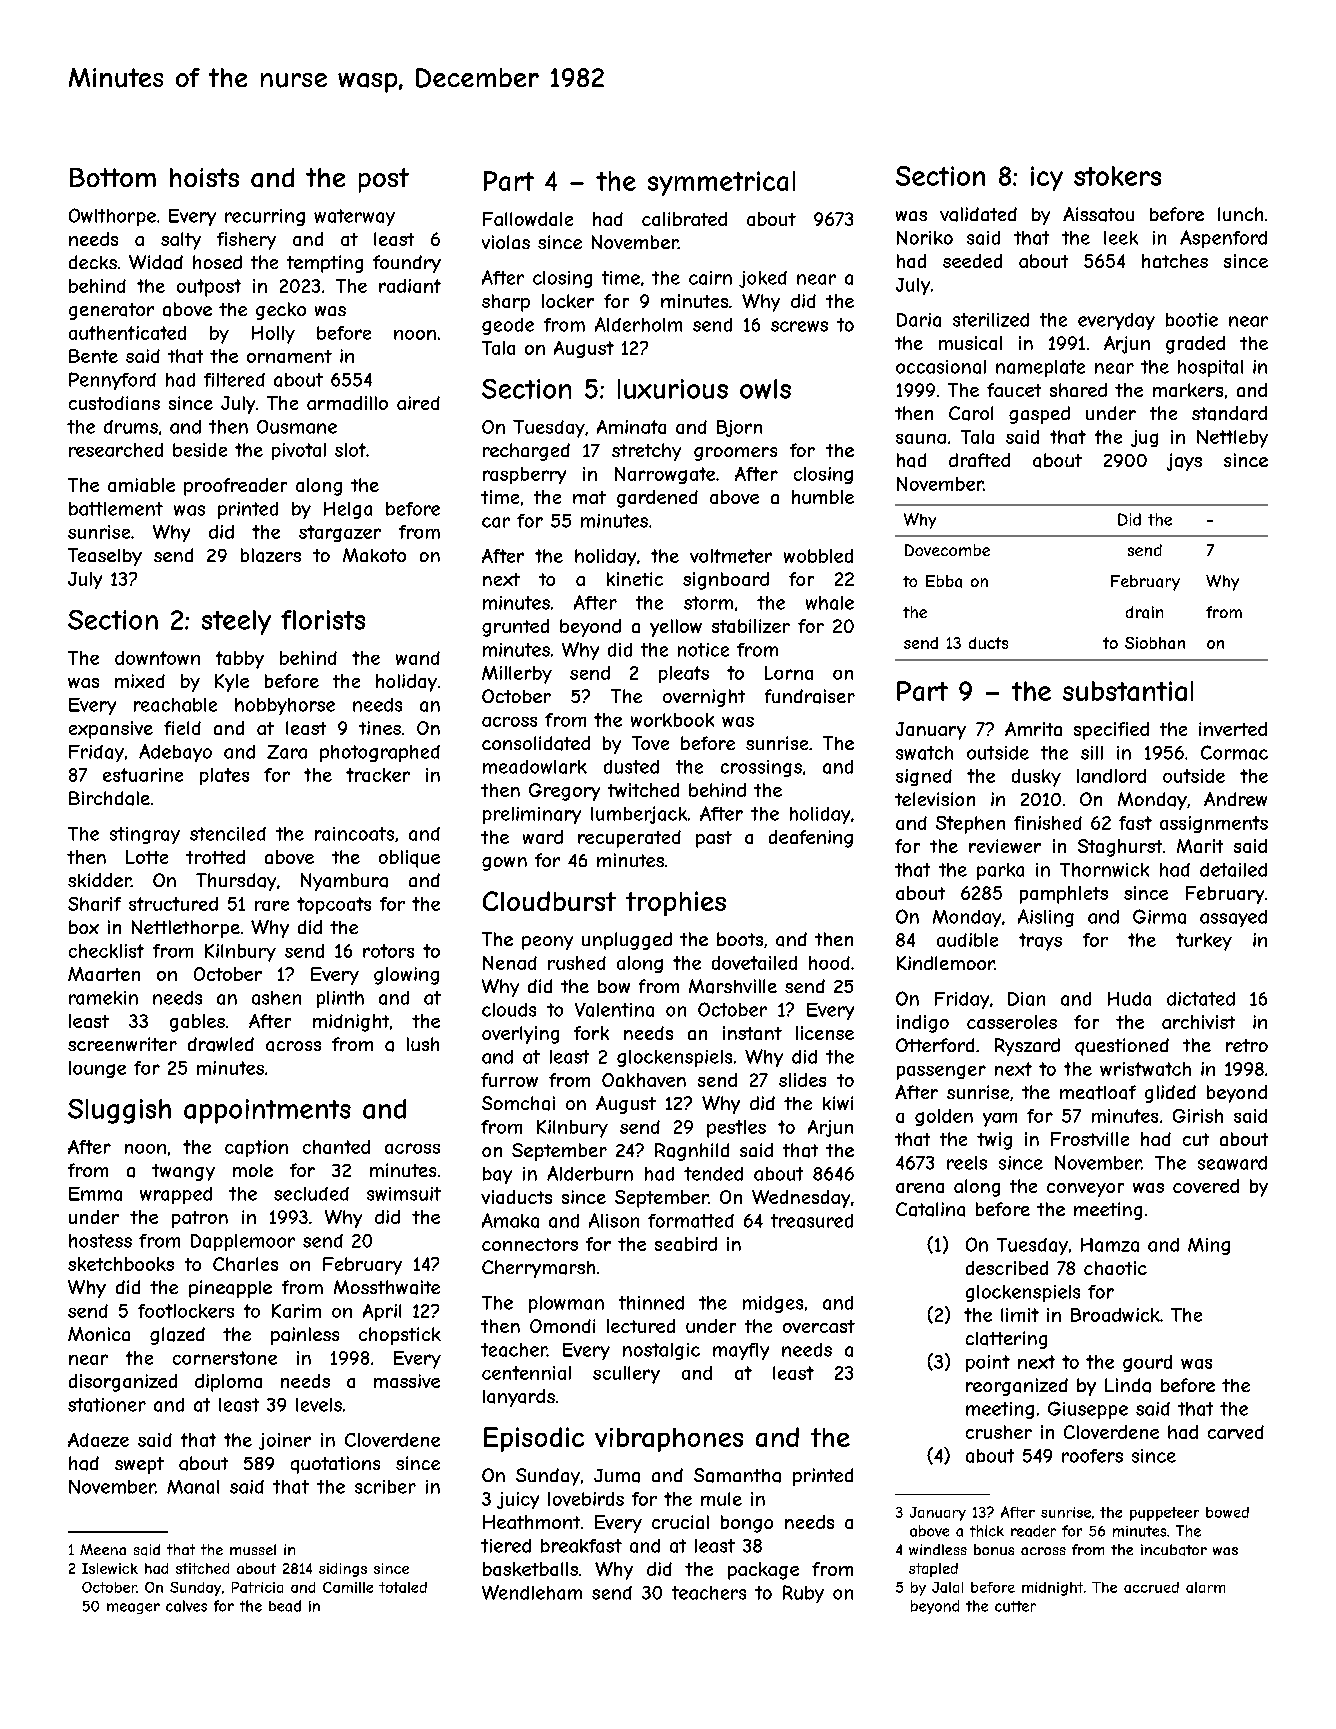  What do you see at coordinates (1117, 176) in the screenshot?
I see `stokers` at bounding box center [1117, 176].
